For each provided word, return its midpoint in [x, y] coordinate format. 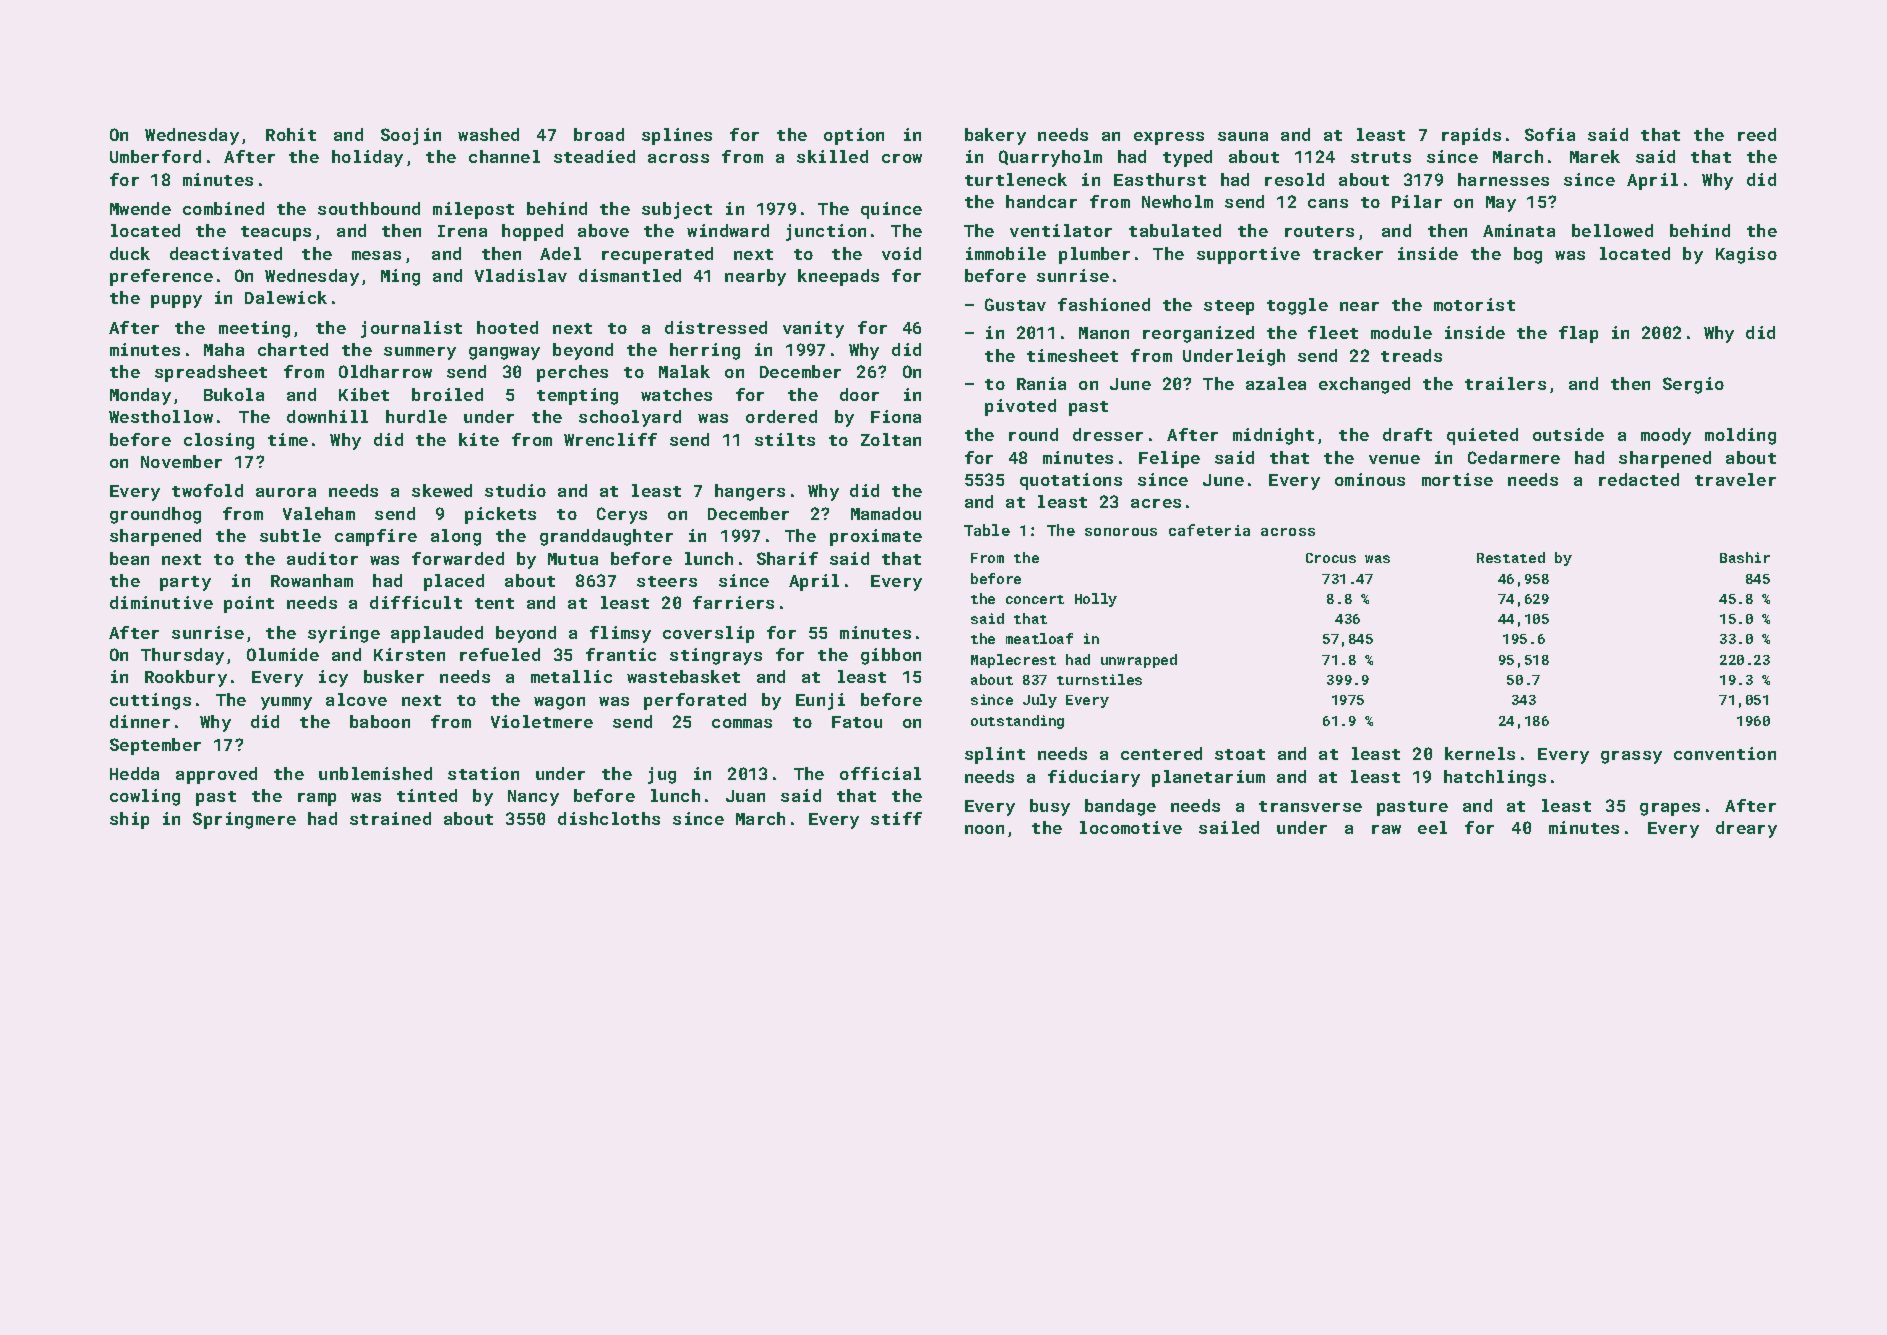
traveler [1735, 479]
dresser [1108, 434]
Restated [1511, 557]
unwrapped [1139, 661]
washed [488, 134]
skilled [832, 156]
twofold [207, 490]
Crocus [1331, 558]
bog [1528, 255]
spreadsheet [211, 373]
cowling [145, 797]
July [1040, 701]
